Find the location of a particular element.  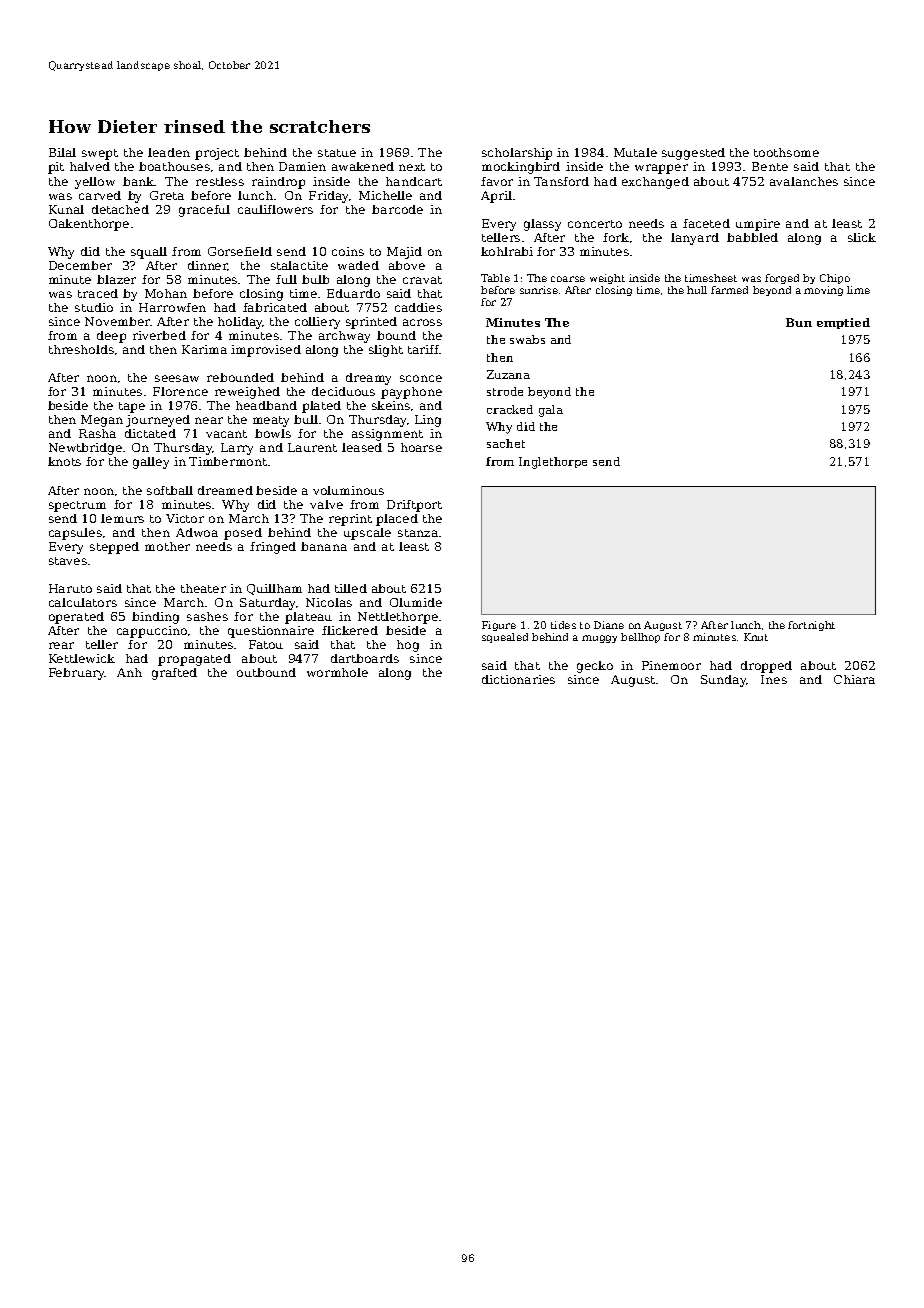

yellow is located at coordinates (95, 183).
